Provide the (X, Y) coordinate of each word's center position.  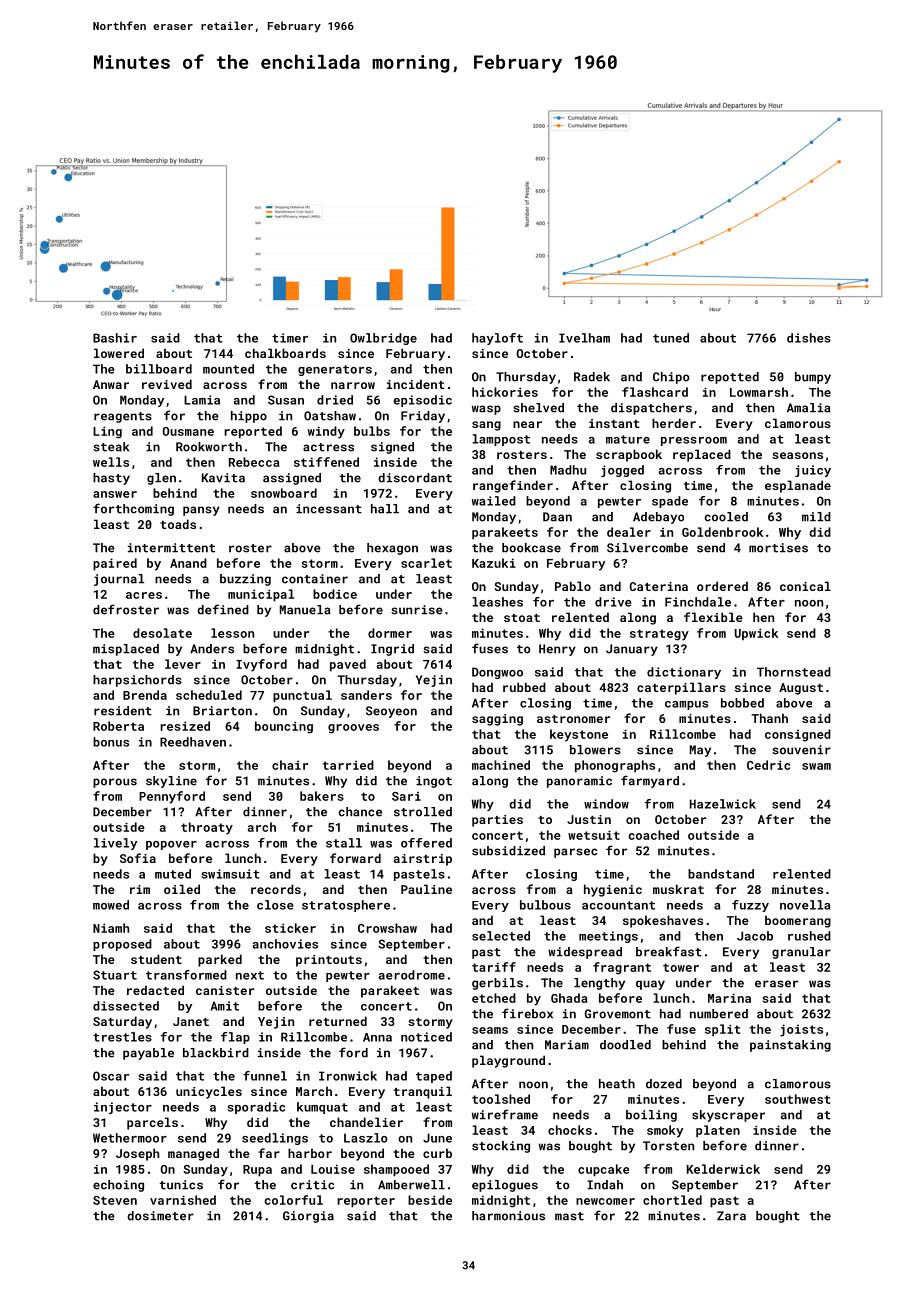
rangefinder (513, 486)
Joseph (137, 1154)
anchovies (285, 944)
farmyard (650, 781)
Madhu (568, 470)
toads (178, 524)
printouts (329, 961)
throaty (207, 828)
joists (801, 1030)
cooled (726, 517)
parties (497, 821)
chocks (570, 1130)
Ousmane (188, 431)
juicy (813, 471)
